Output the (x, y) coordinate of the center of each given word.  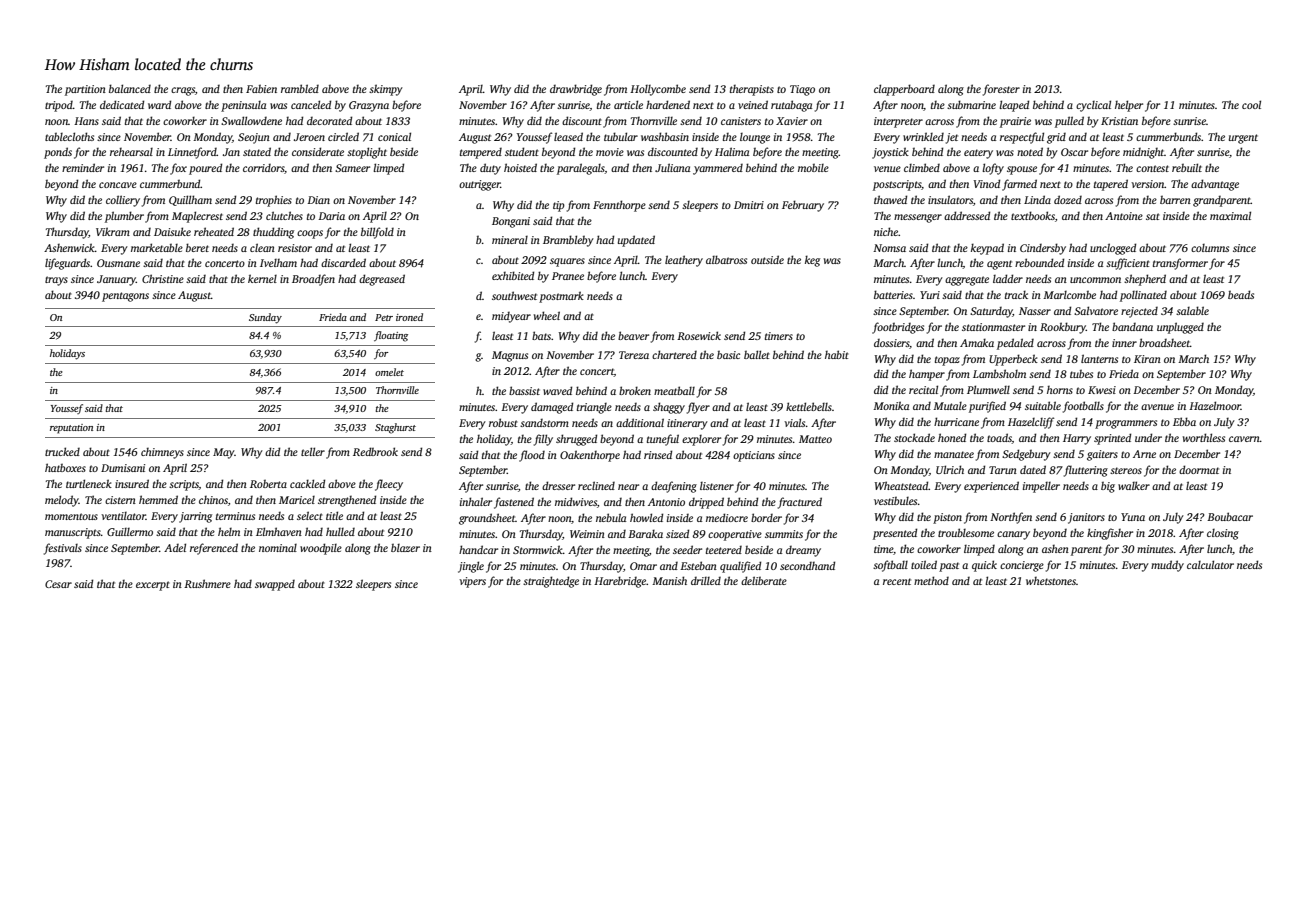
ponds (58, 153)
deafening (674, 487)
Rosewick (699, 335)
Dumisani (123, 468)
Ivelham (278, 263)
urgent (1243, 139)
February (803, 206)
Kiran (1147, 359)
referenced (214, 549)
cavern (1244, 439)
